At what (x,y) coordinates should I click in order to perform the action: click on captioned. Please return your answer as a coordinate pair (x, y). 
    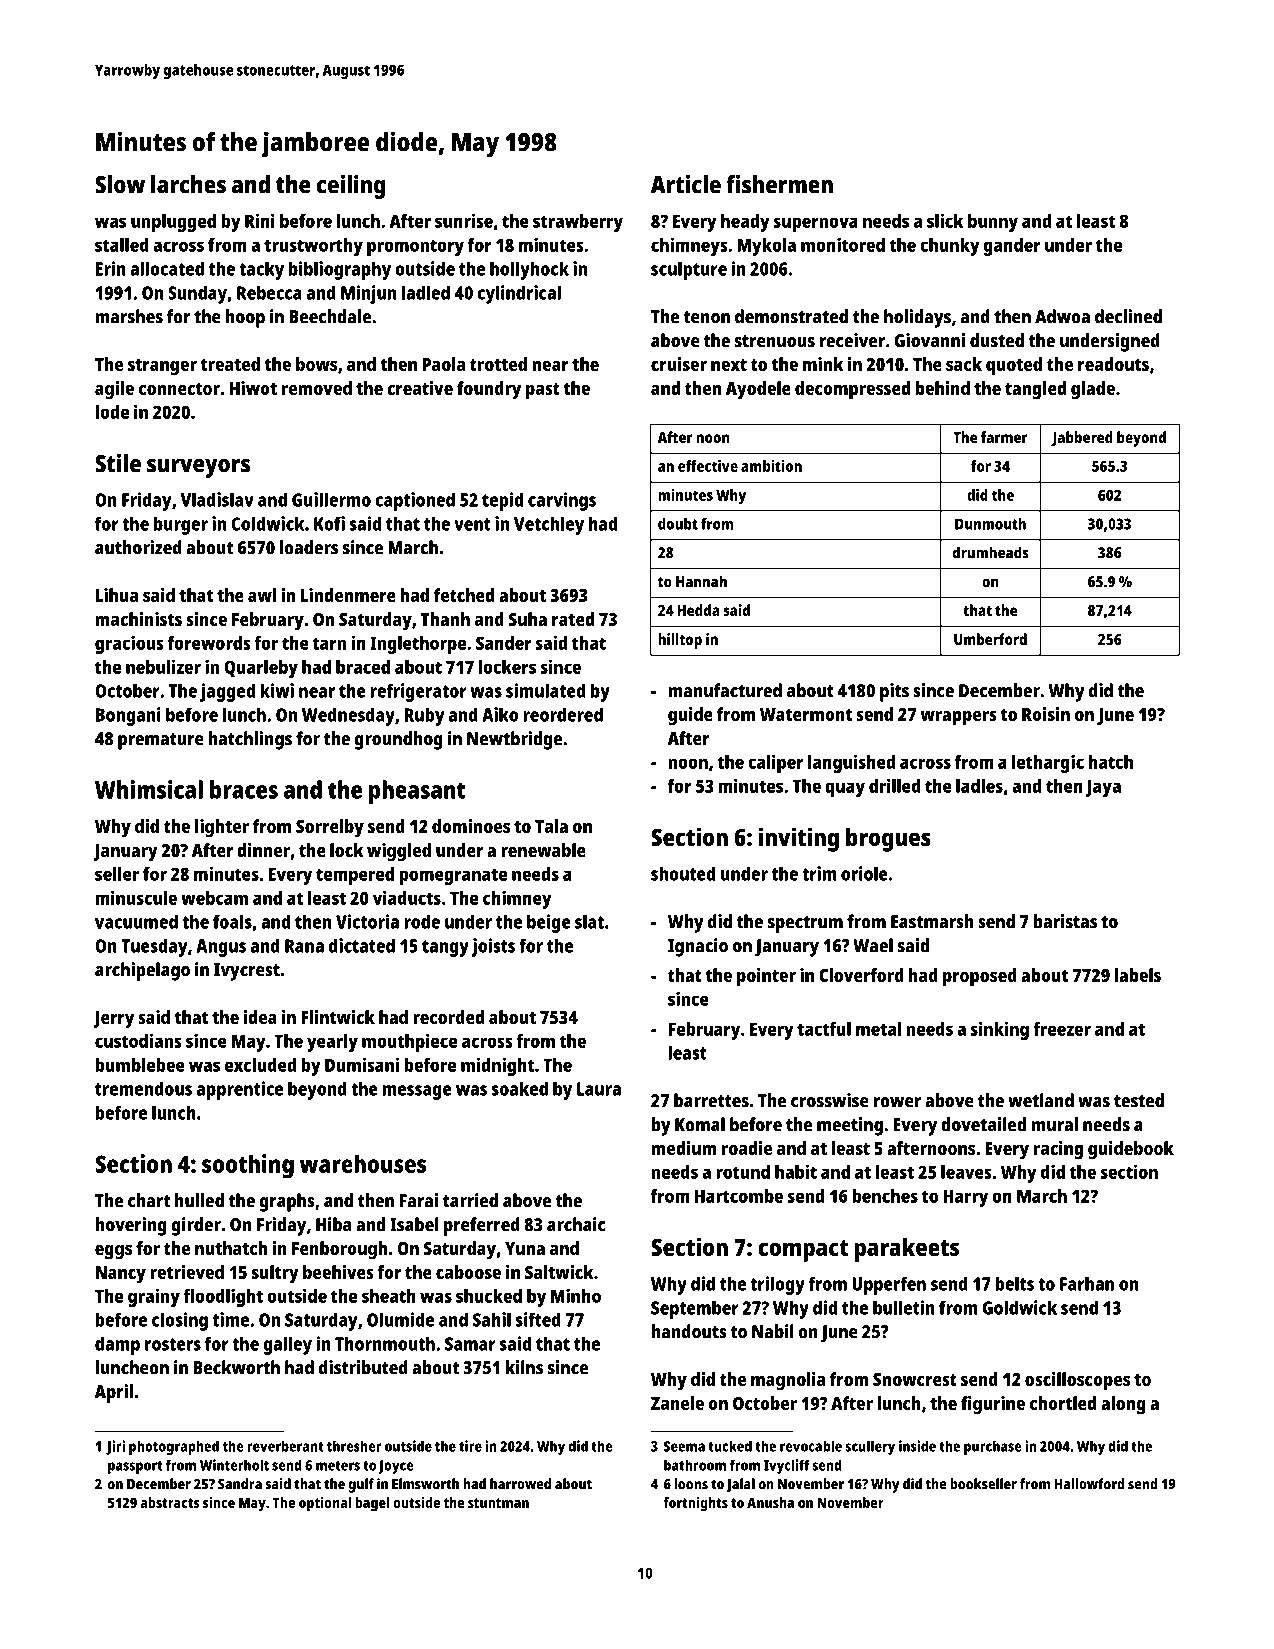
    Looking at the image, I should click on (415, 501).
